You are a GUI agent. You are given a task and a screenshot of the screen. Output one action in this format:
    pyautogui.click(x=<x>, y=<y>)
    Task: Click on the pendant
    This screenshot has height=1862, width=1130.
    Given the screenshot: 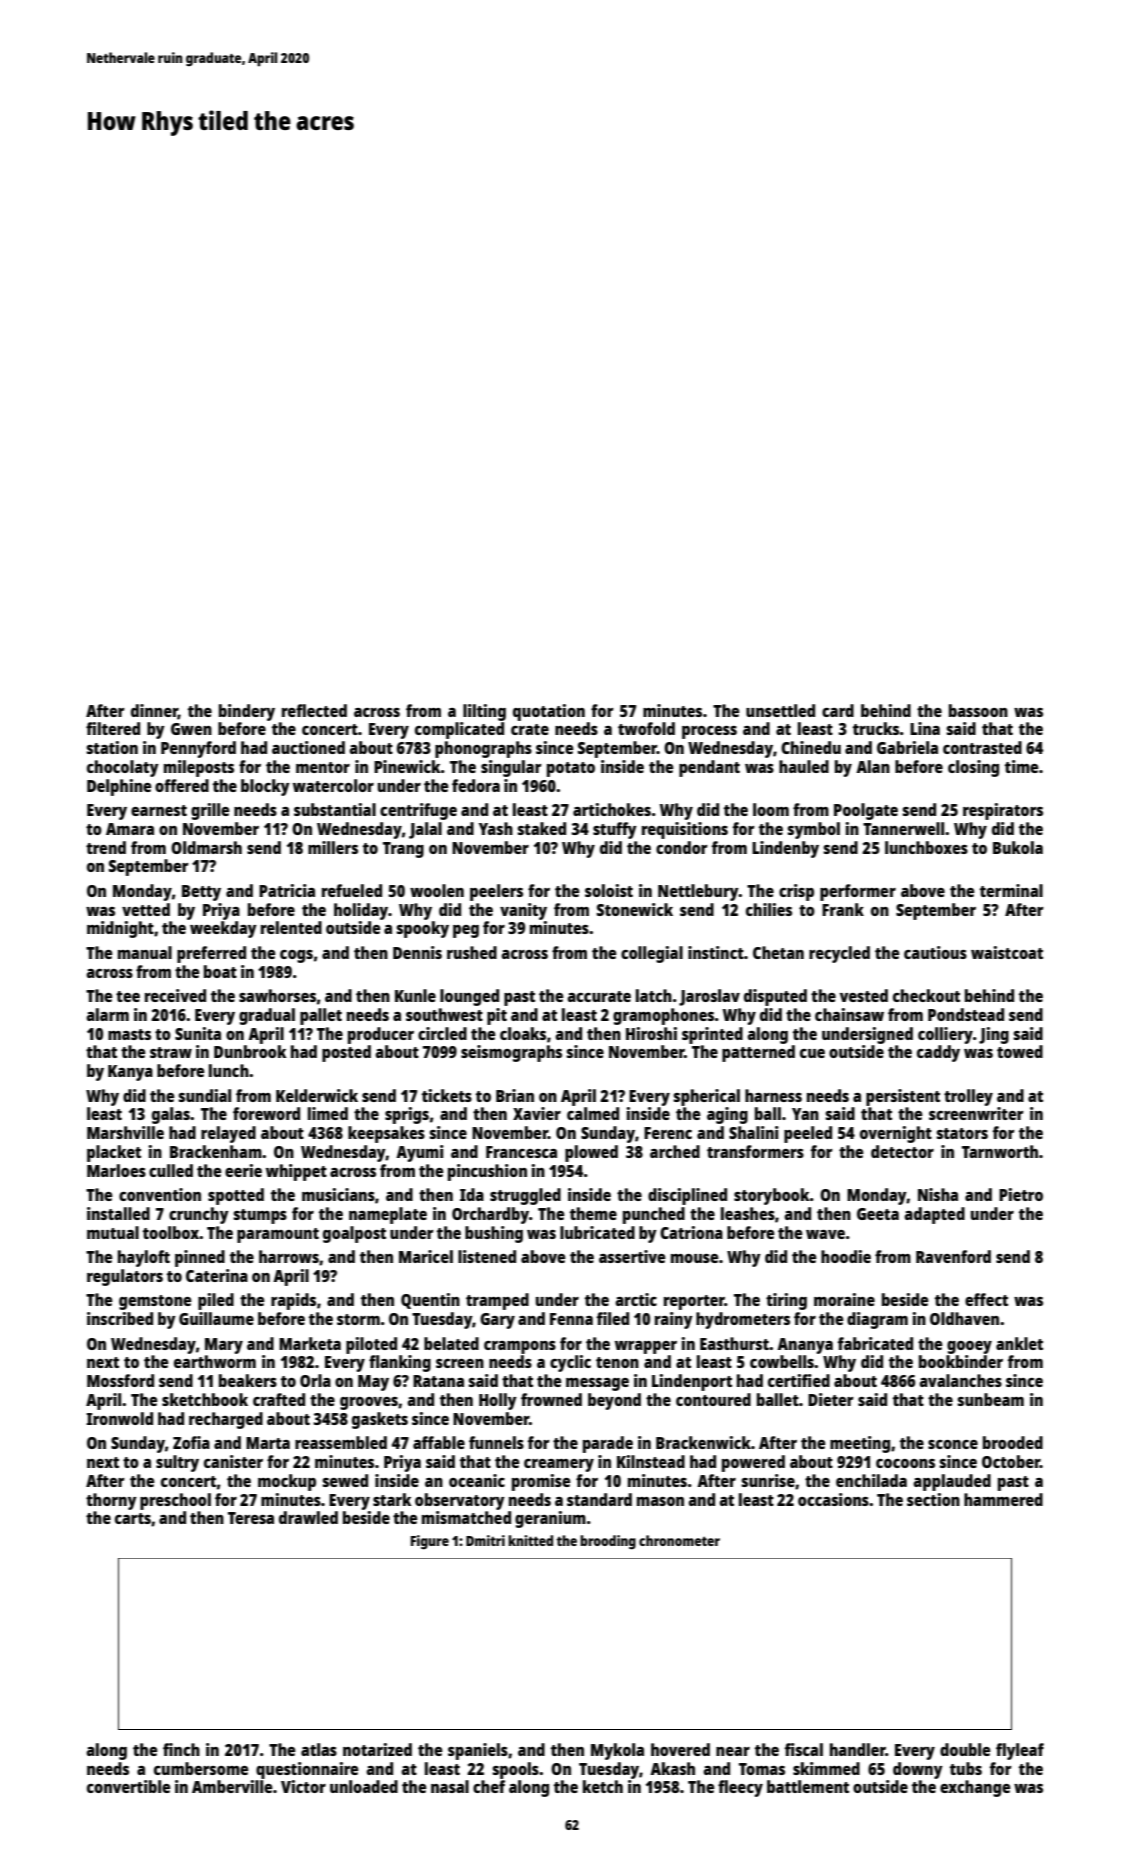 What is the action you would take?
    pyautogui.click(x=709, y=768)
